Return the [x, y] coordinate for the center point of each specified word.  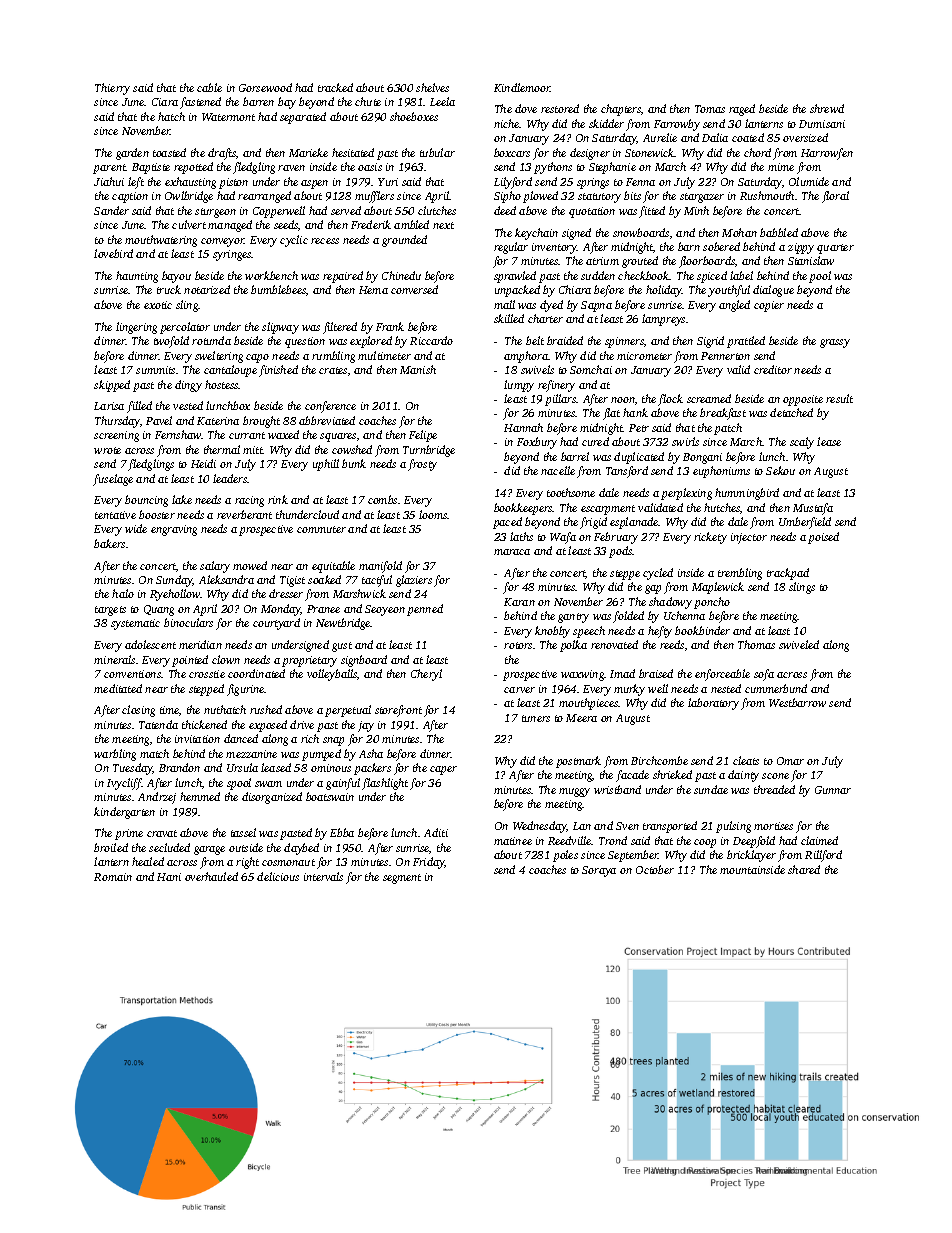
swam [268, 784]
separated [303, 118]
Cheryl [426, 675]
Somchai [591, 369]
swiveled [799, 644]
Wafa [563, 538]
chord [757, 152]
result [839, 398]
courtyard [276, 624]
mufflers [374, 197]
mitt [253, 450]
